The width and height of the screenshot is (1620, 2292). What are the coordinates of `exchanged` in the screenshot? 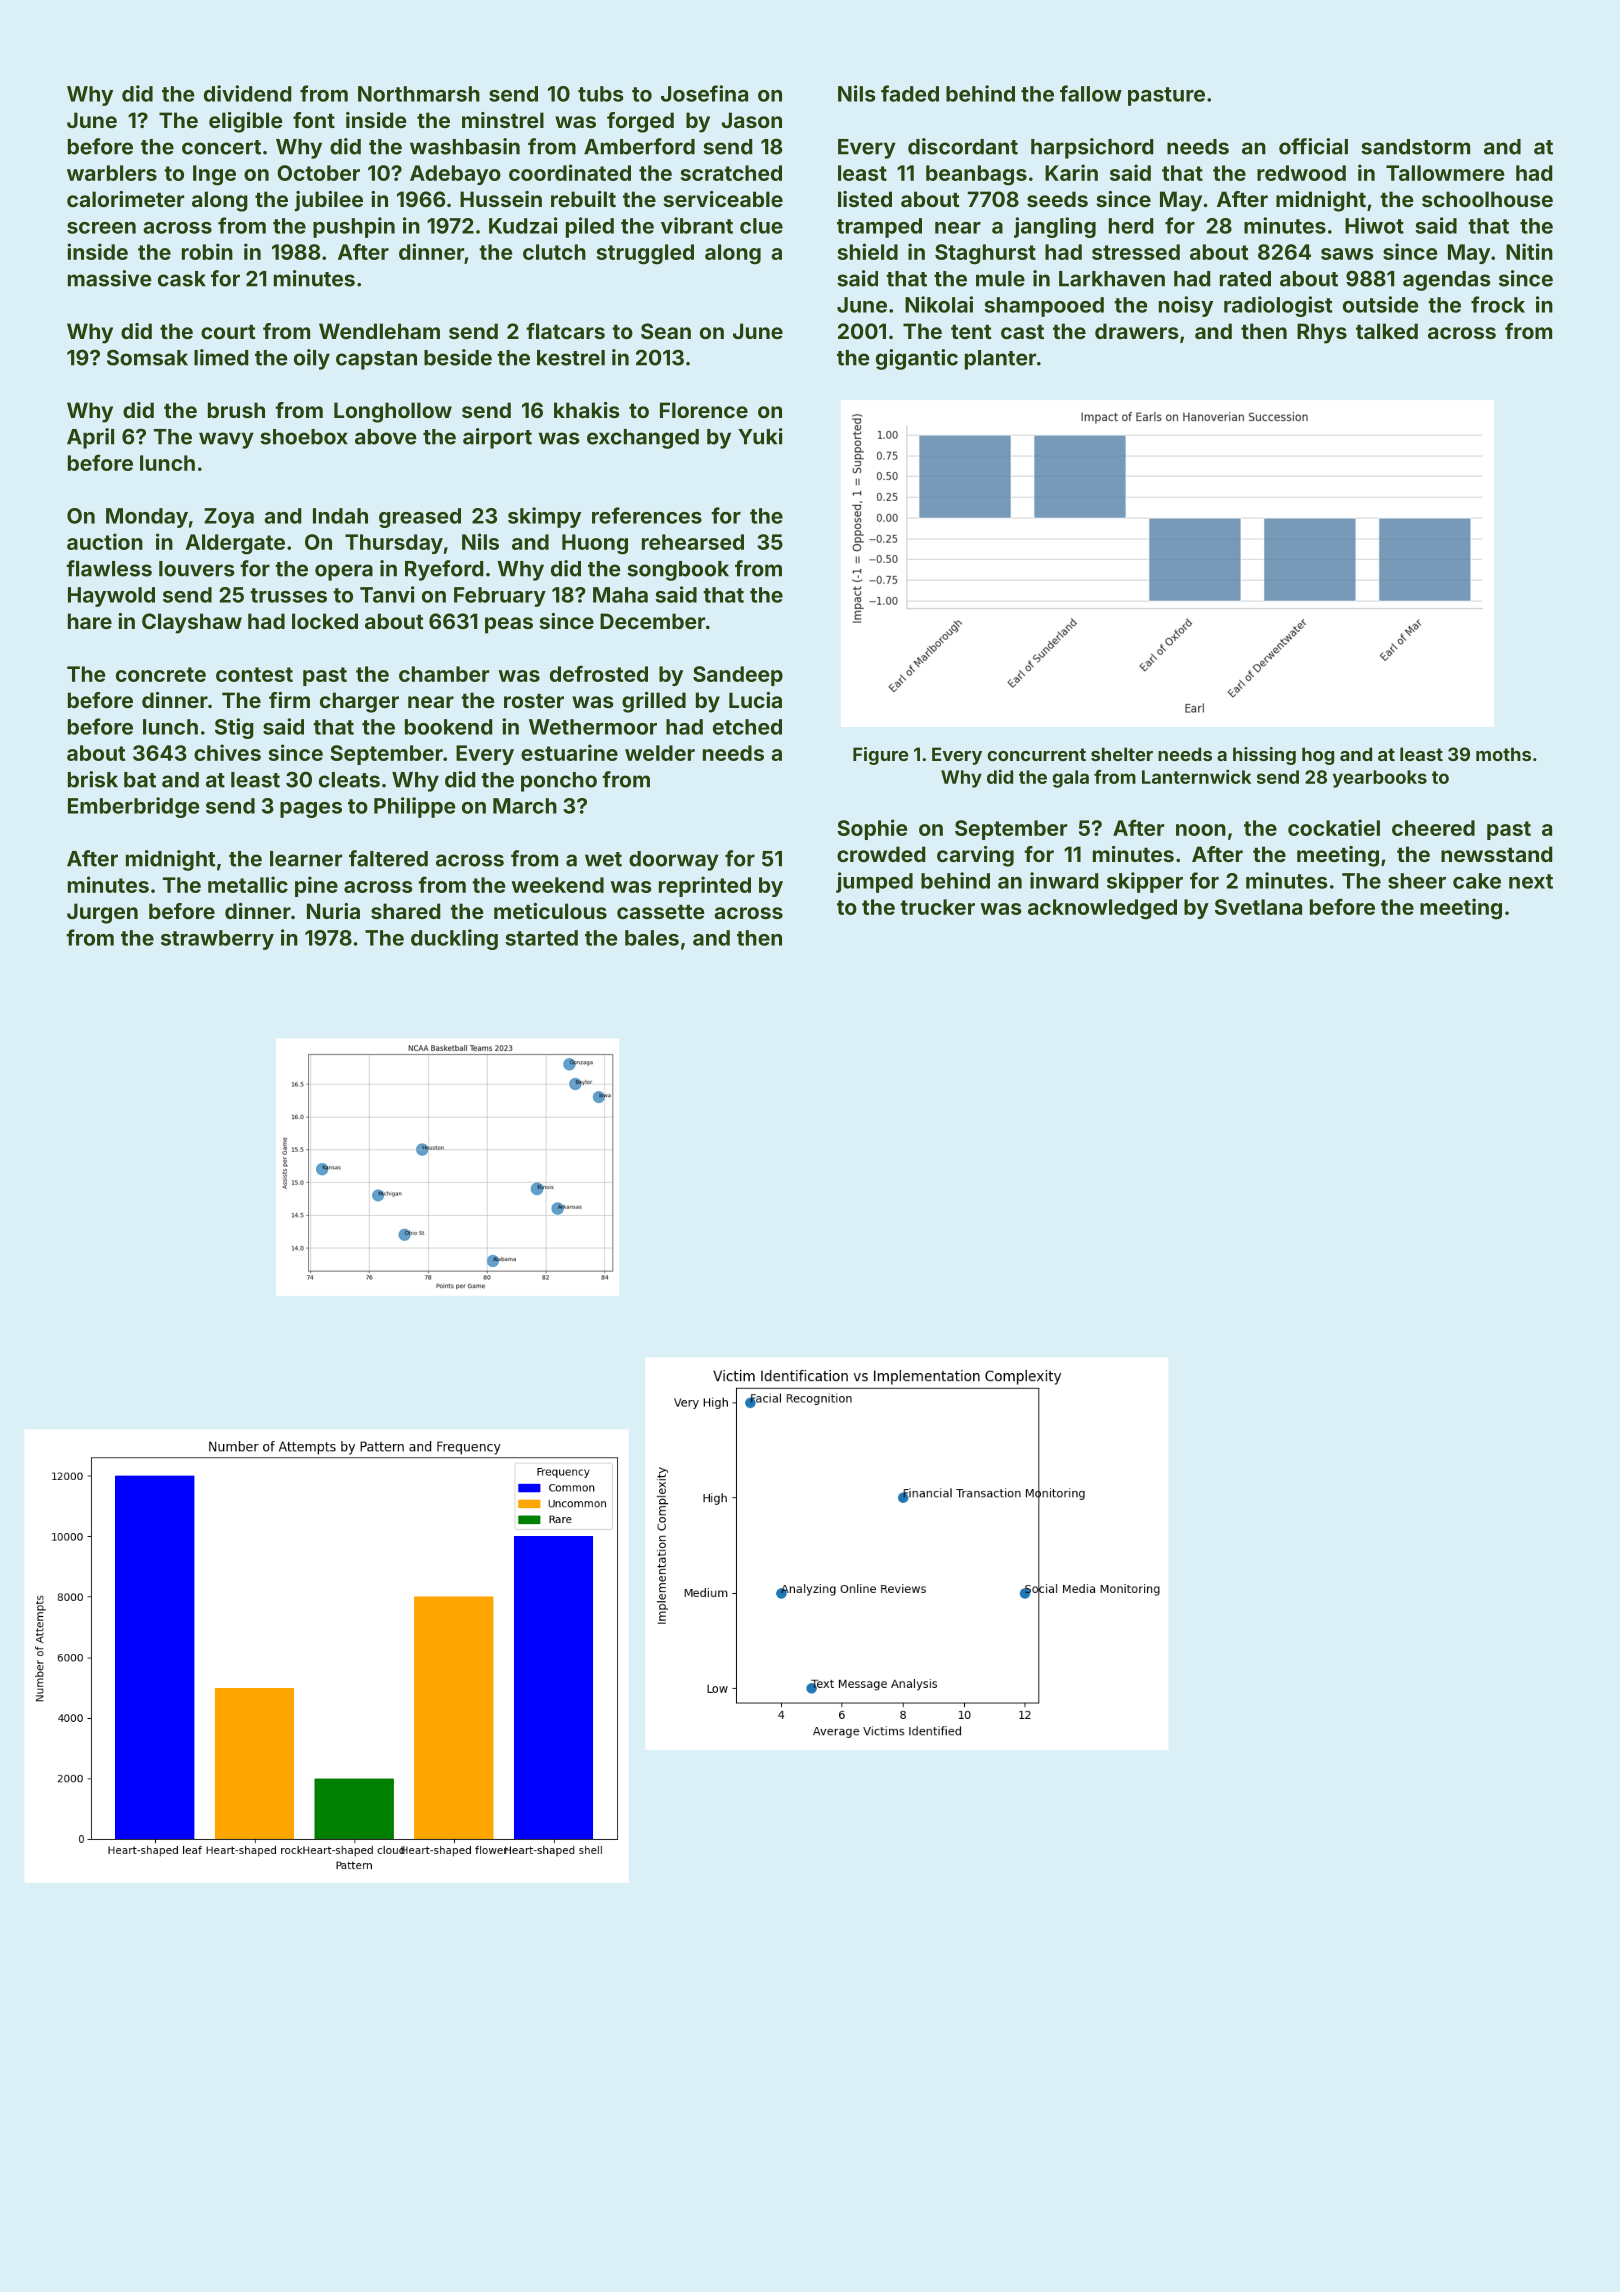 It's located at (643, 439).
